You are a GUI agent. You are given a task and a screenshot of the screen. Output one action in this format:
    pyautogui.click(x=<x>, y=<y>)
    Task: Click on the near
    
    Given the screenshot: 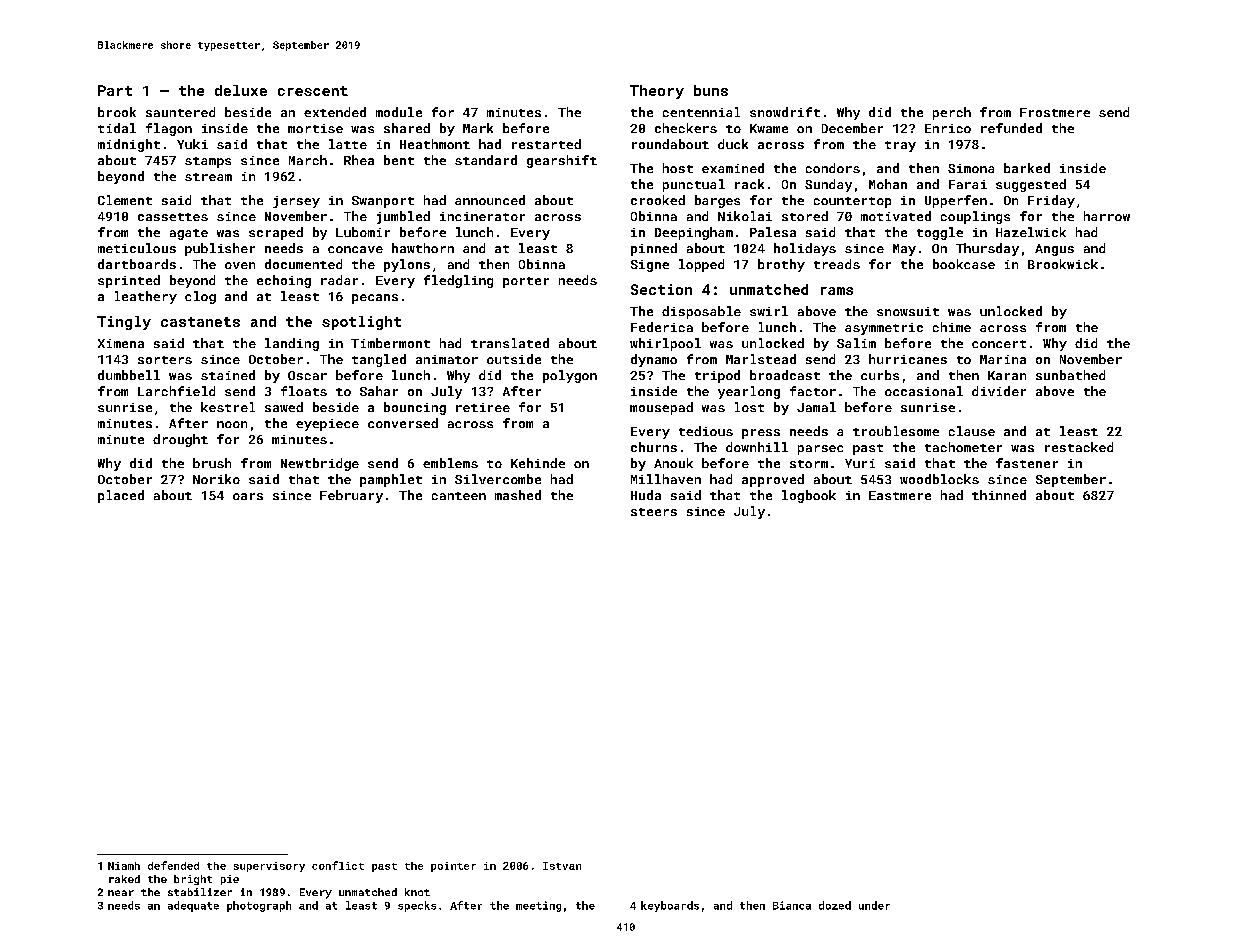 What is the action you would take?
    pyautogui.click(x=121, y=893)
